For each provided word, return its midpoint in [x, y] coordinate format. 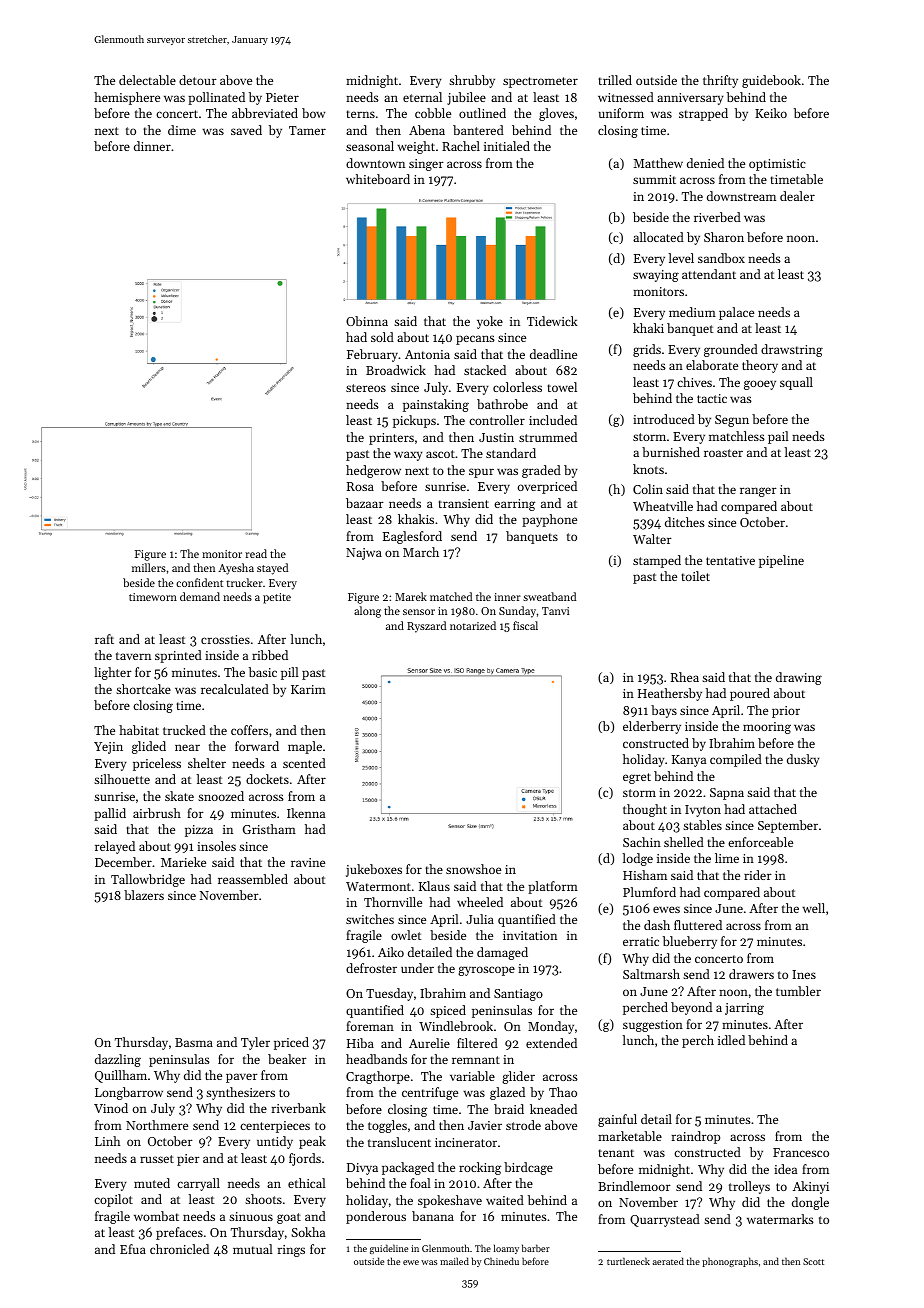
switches [370, 919]
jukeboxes [374, 870]
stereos [366, 388]
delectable [147, 80]
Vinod [111, 1108]
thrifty [720, 81]
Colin [648, 489]
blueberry [690, 942]
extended [551, 1043]
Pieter [282, 97]
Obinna [367, 321]
